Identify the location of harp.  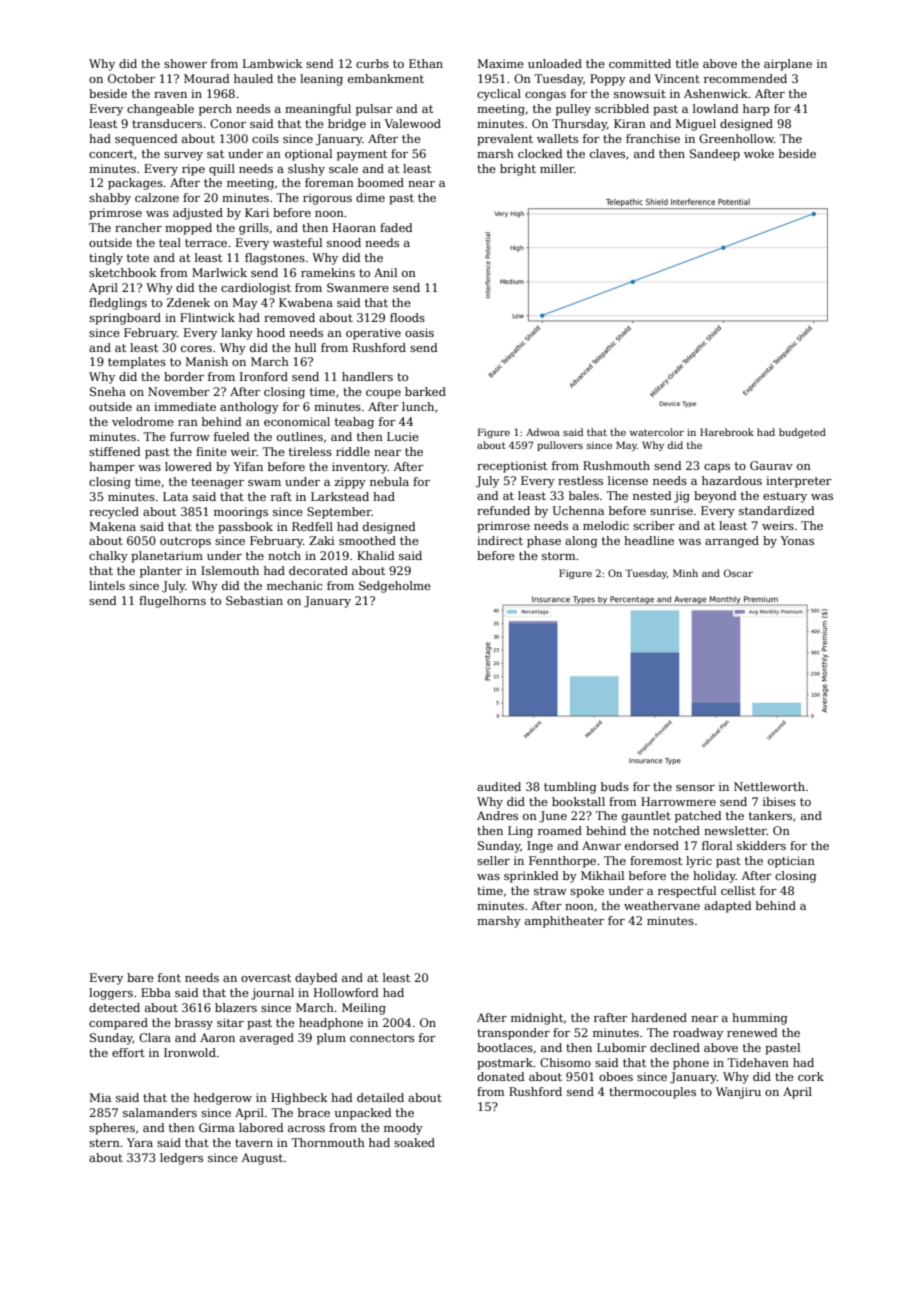
(756, 110).
